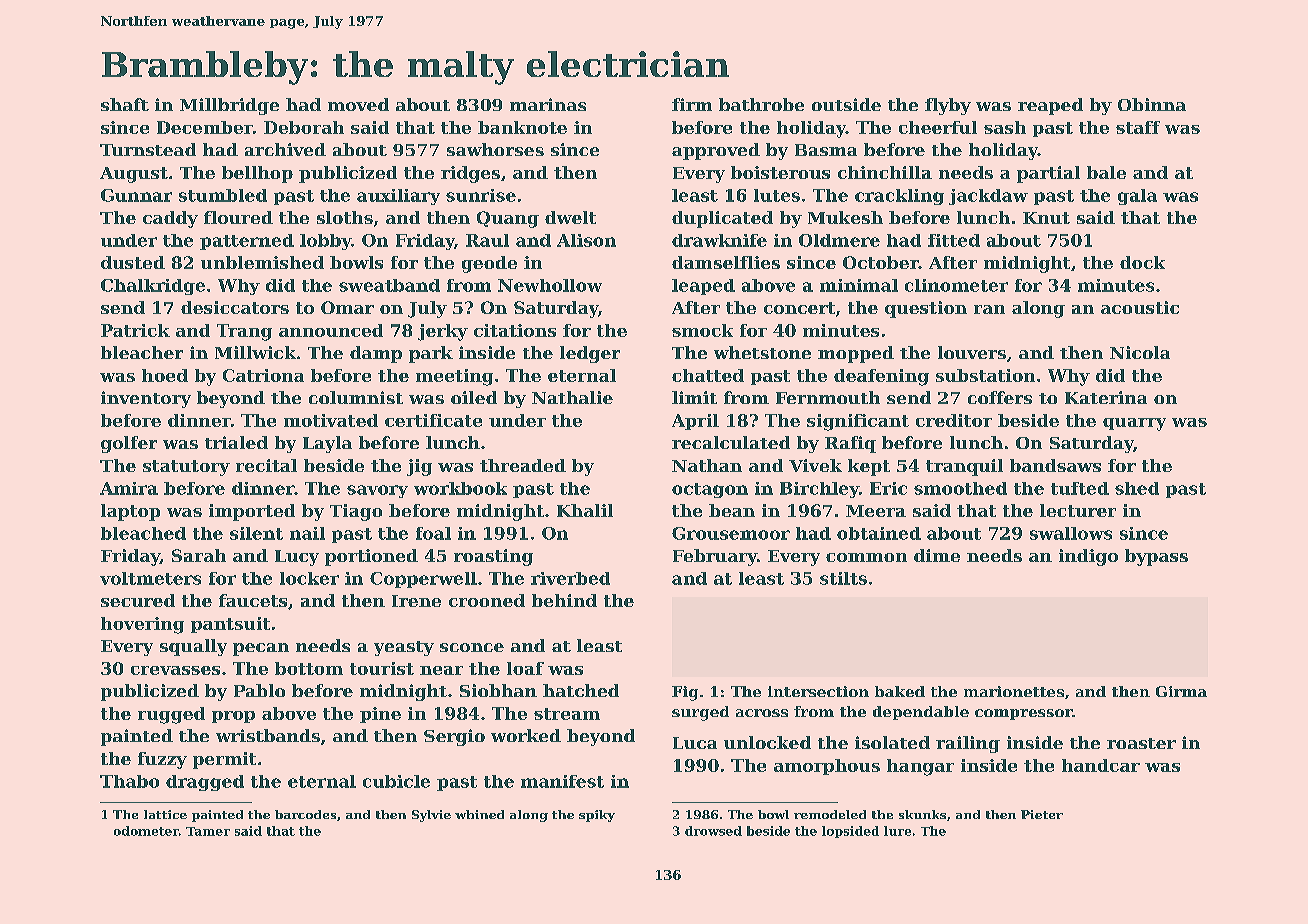 The width and height of the document is (1308, 924). I want to click on Obinna, so click(1152, 104).
